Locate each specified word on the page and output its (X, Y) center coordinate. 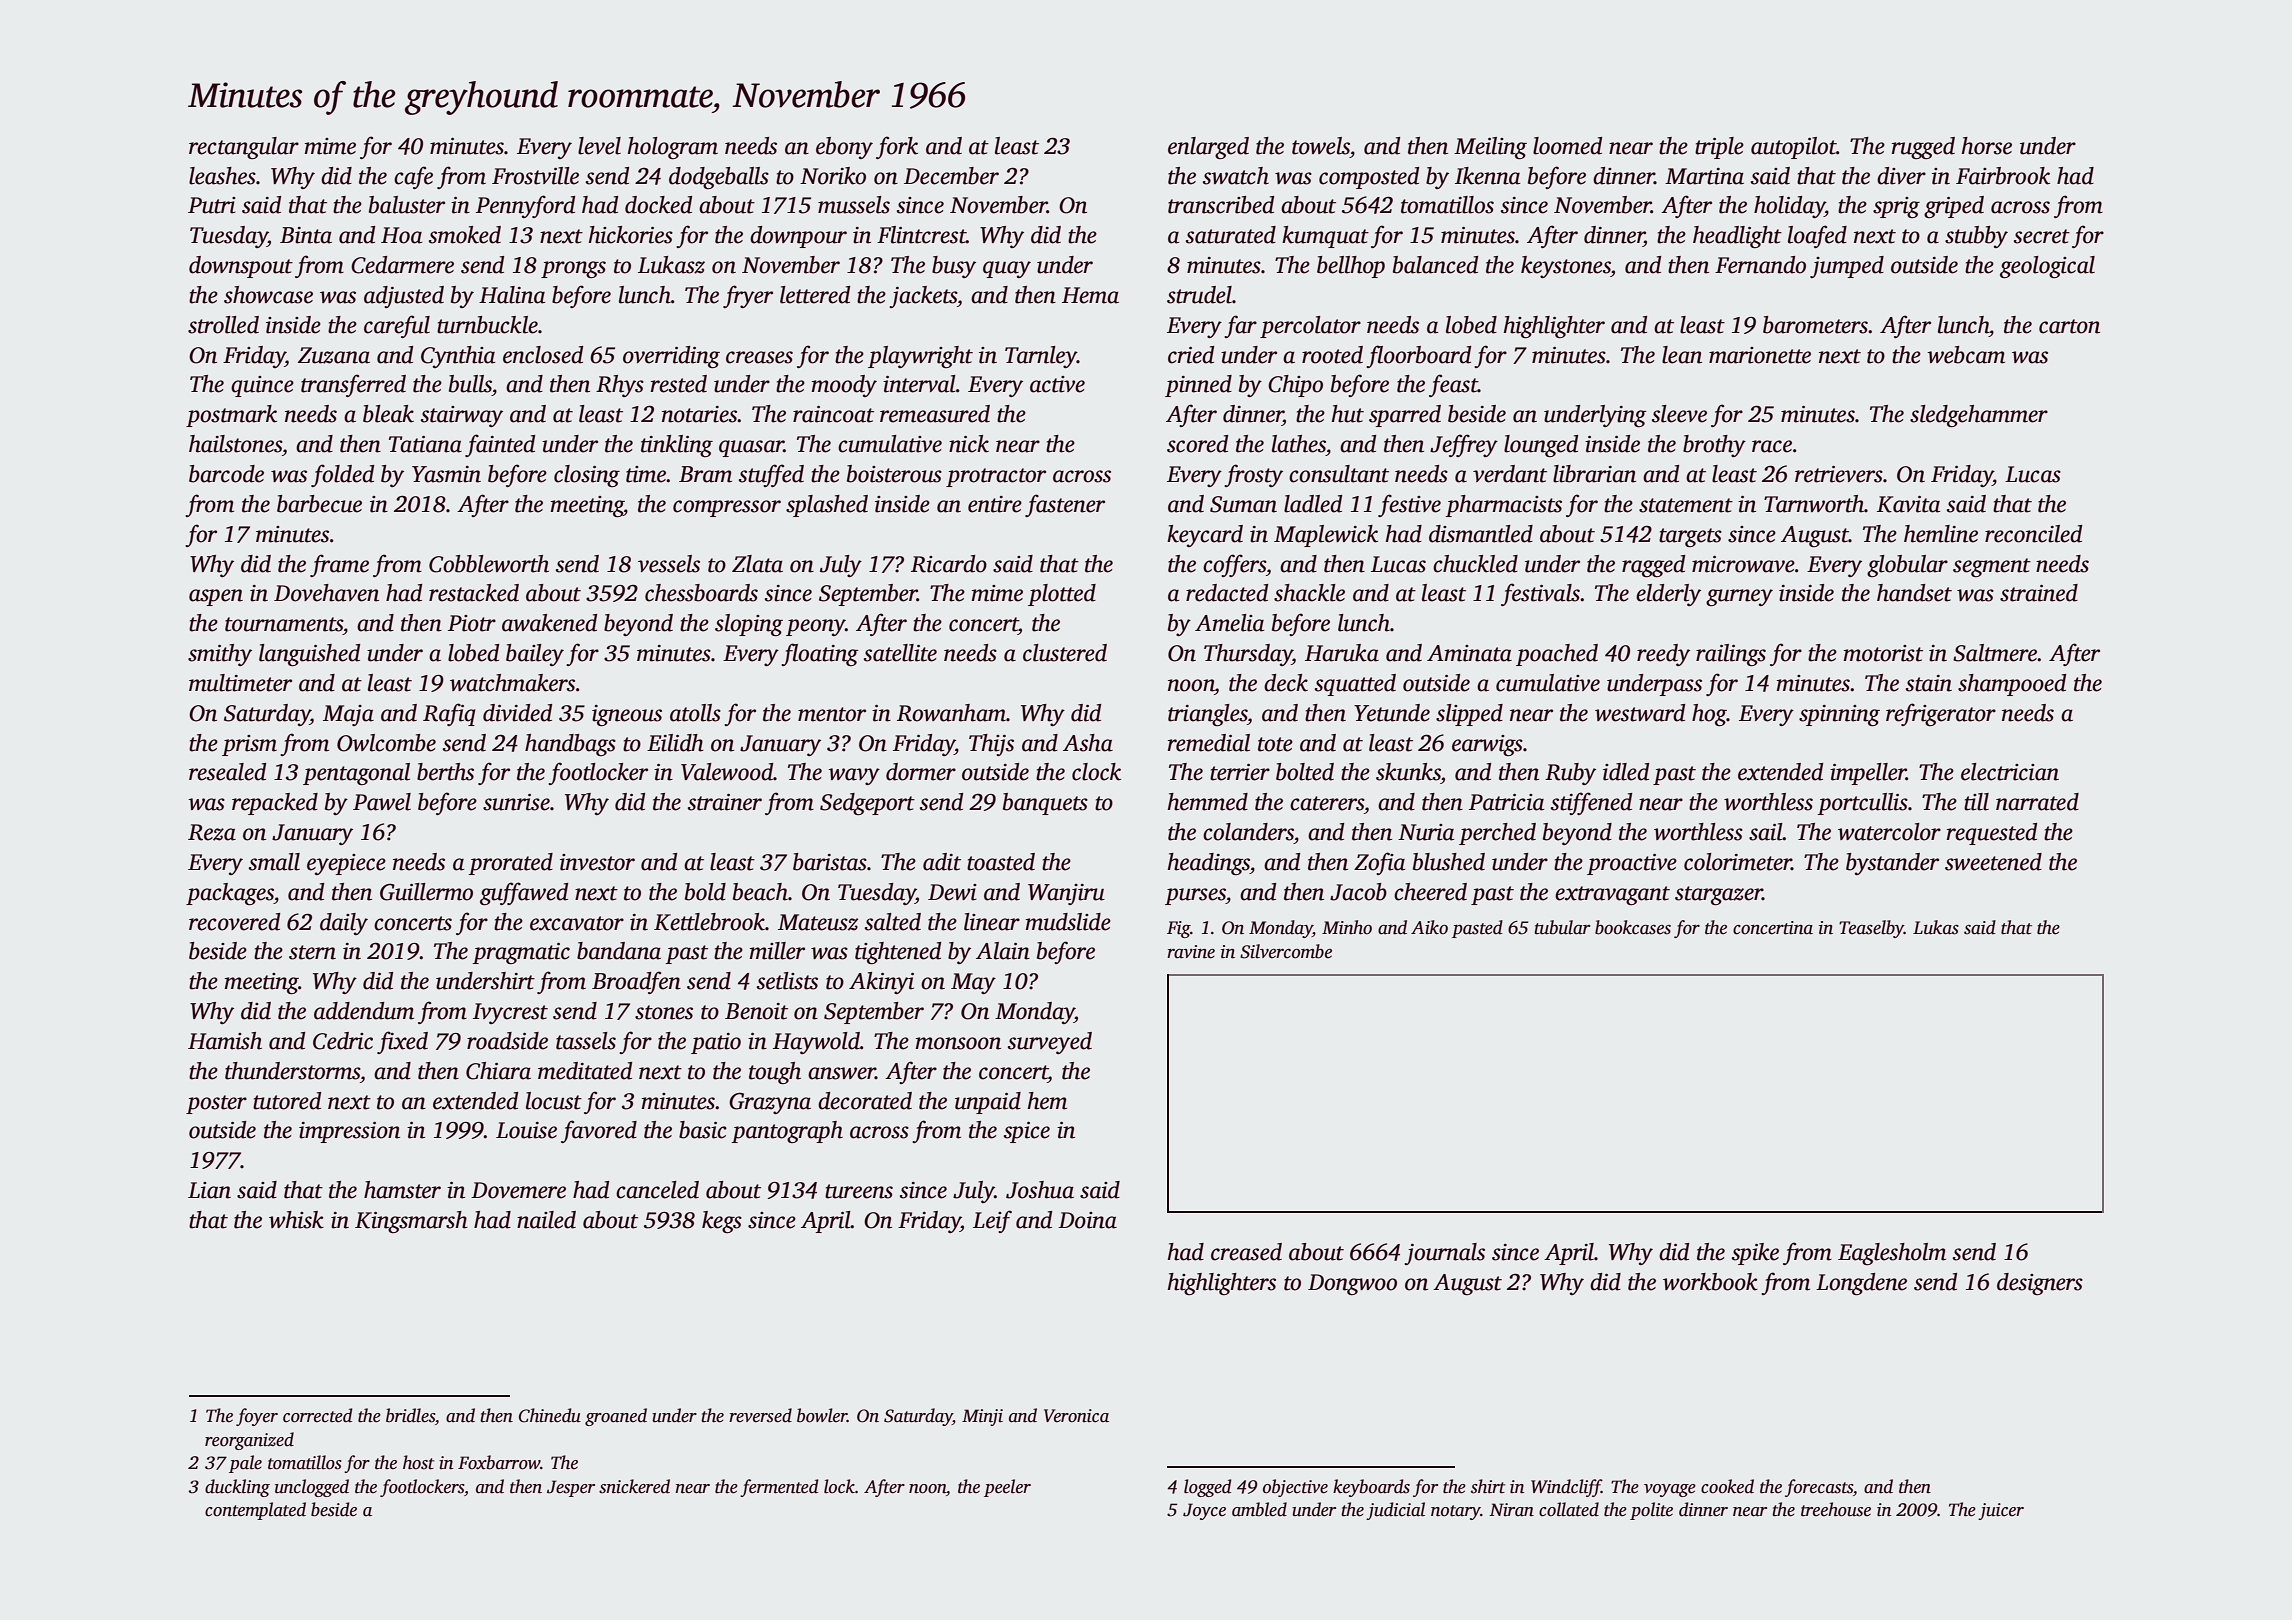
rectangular (244, 148)
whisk (296, 1220)
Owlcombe (386, 743)
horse (1987, 146)
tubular (1562, 927)
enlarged (1208, 148)
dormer (921, 772)
